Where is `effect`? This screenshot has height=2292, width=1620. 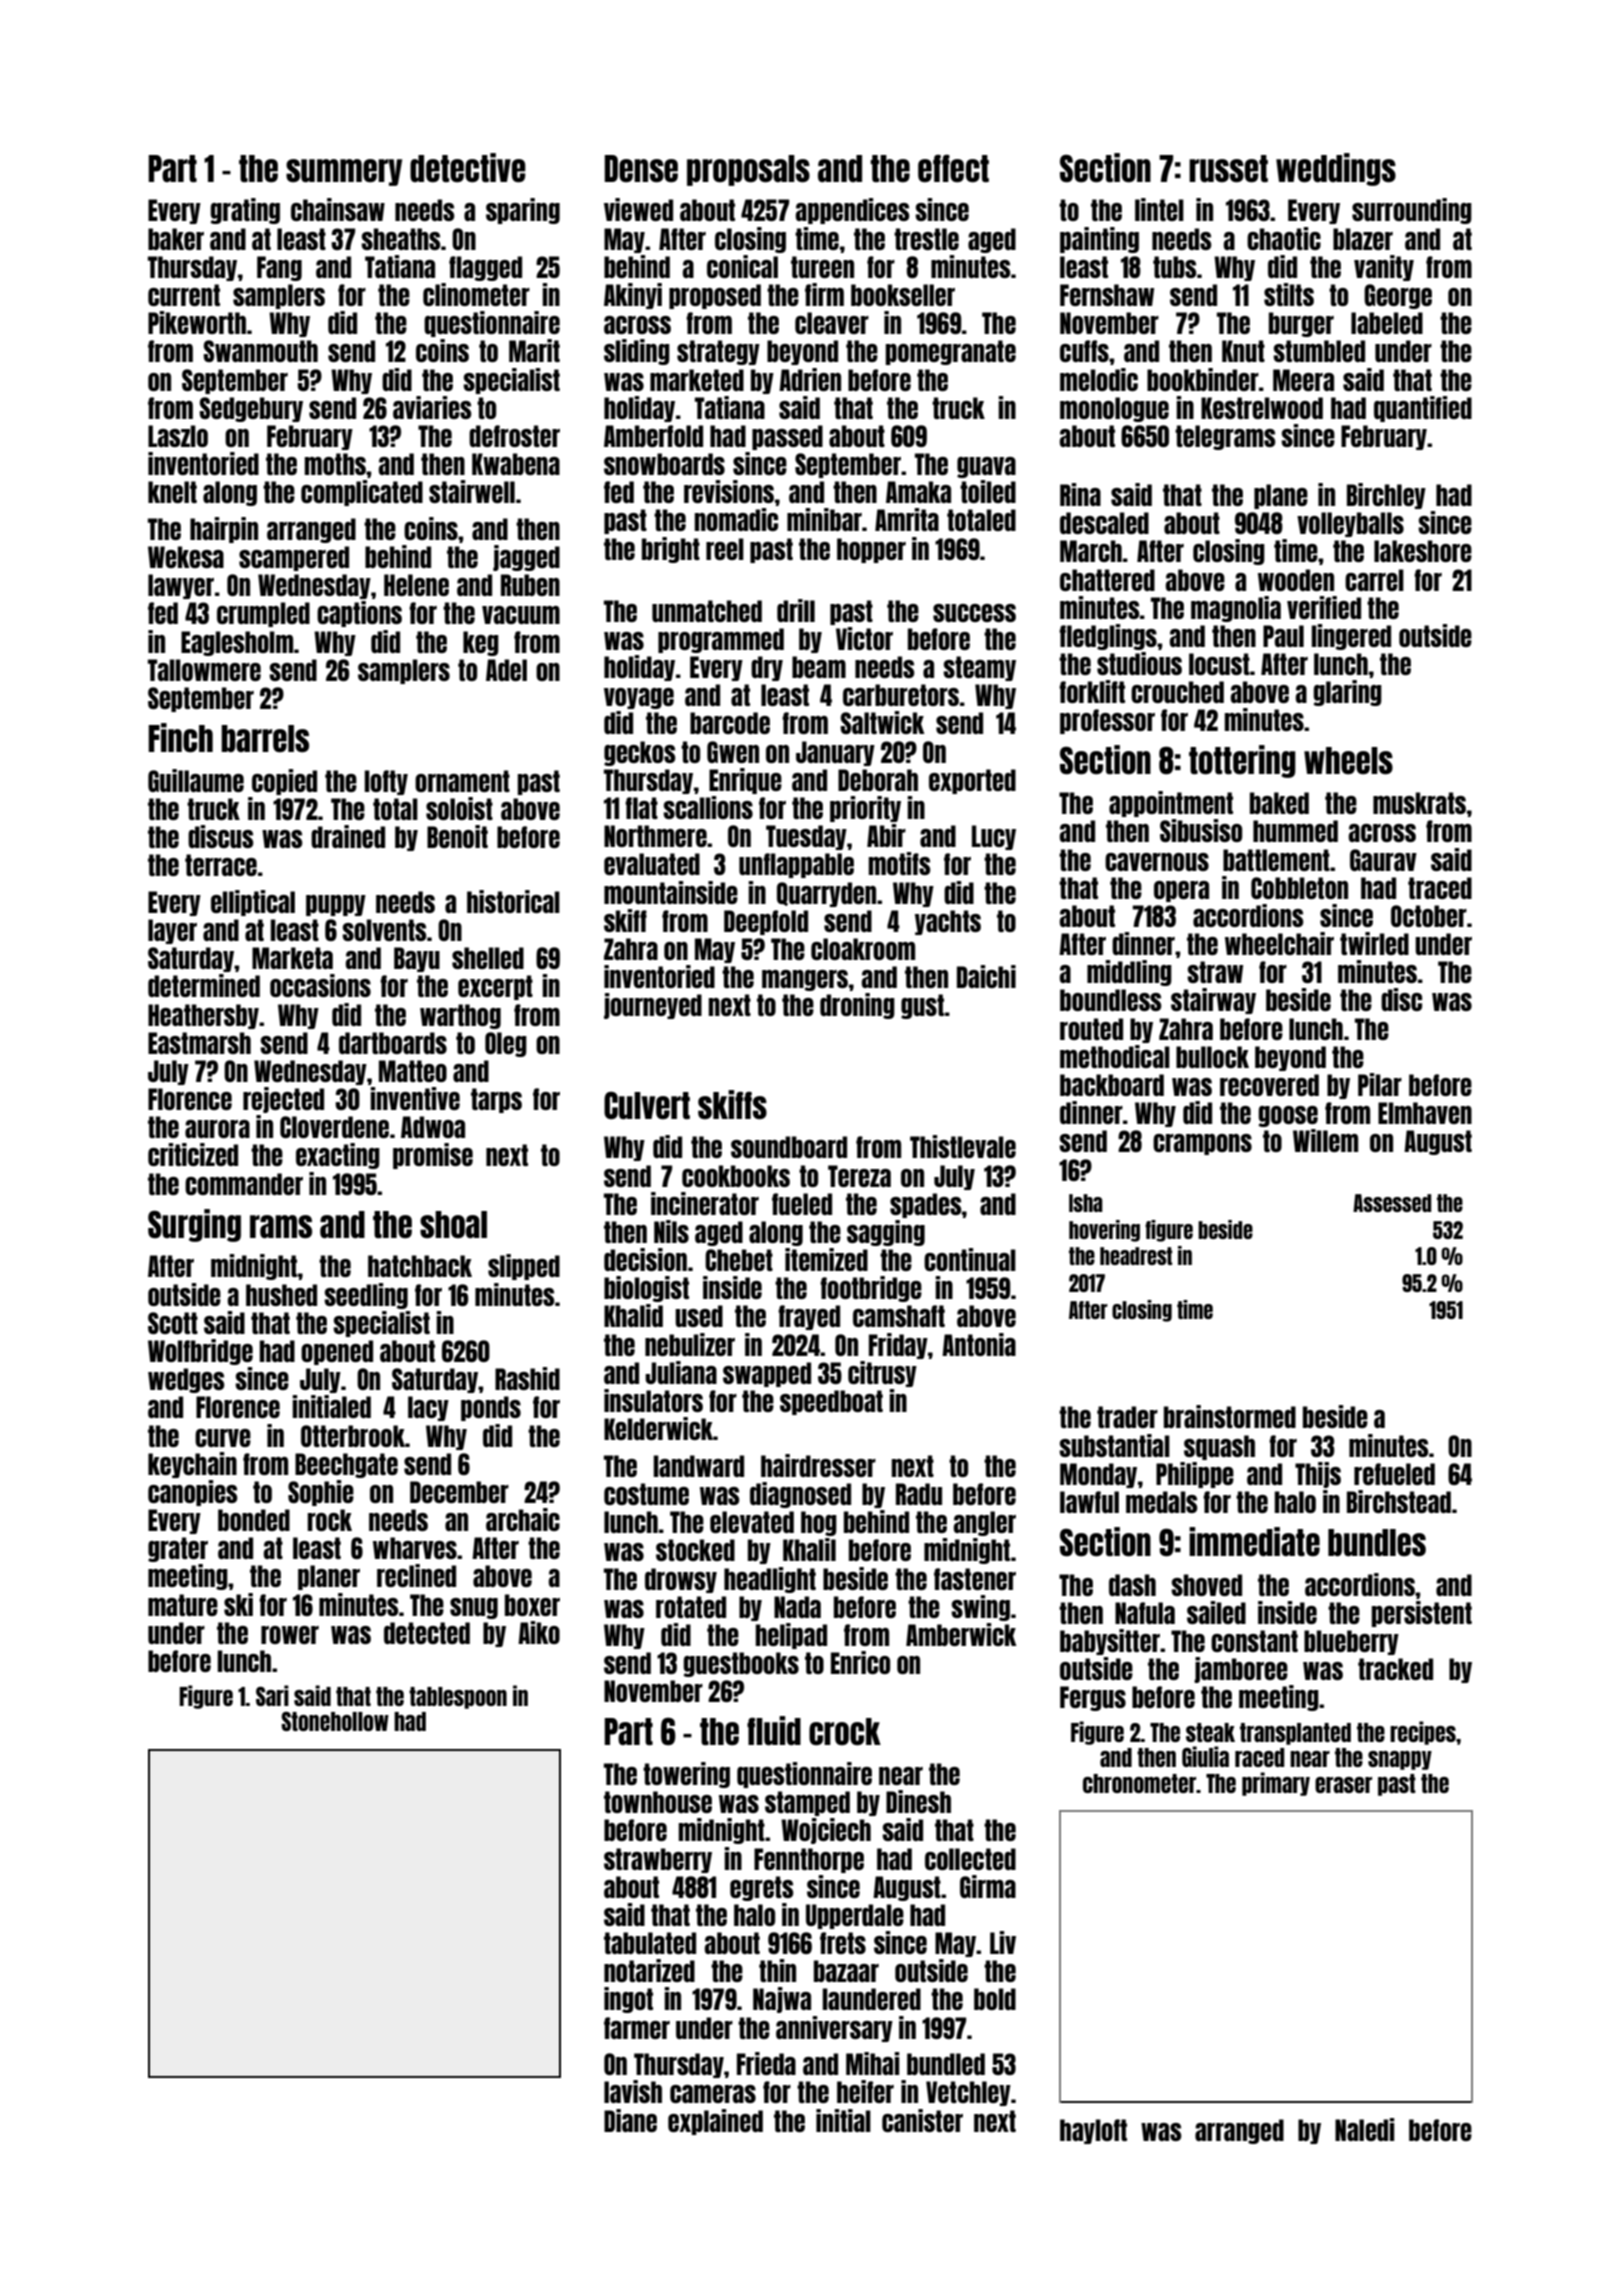 effect is located at coordinates (953, 168).
